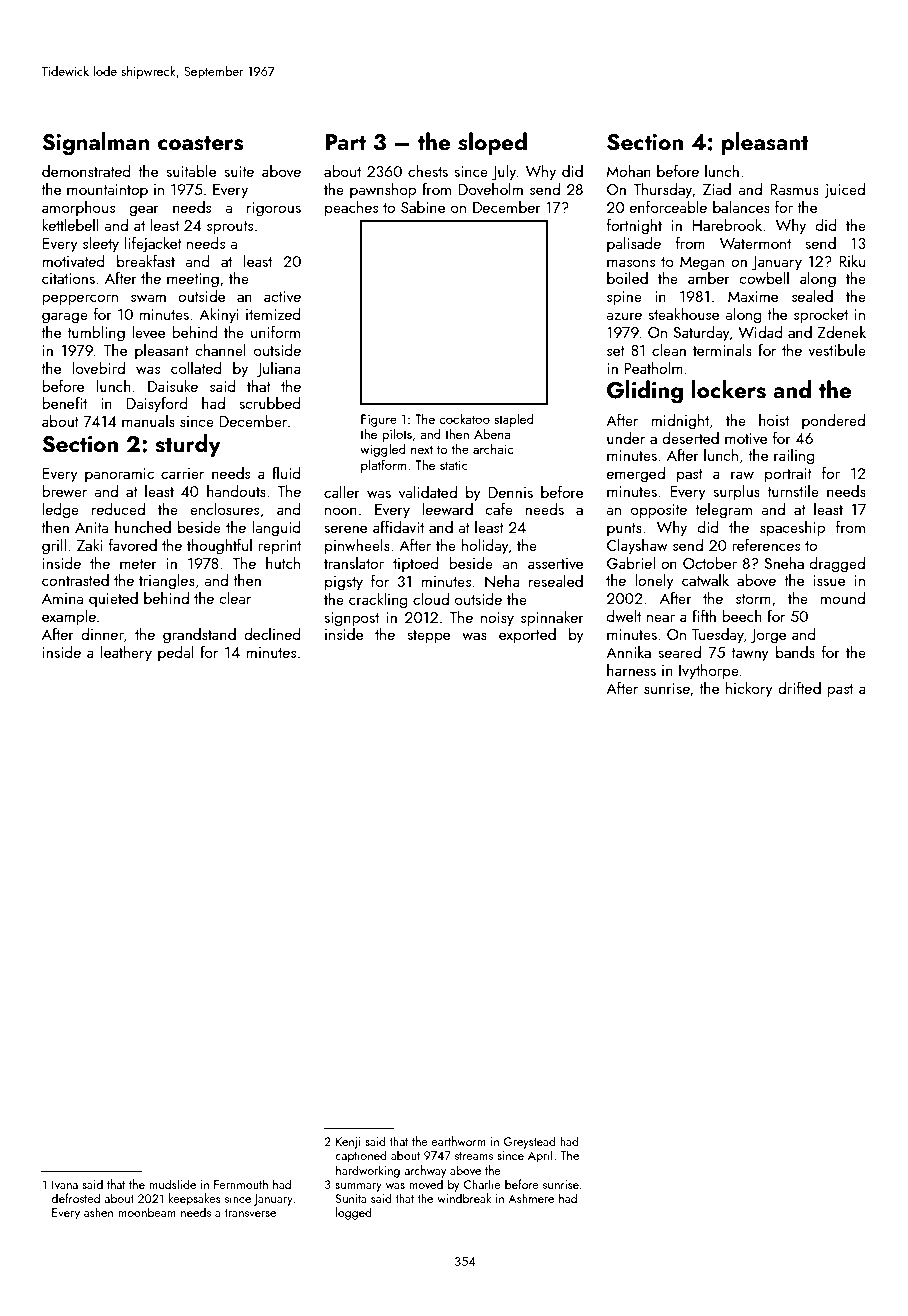  Describe the element at coordinates (65, 1184) in the screenshot. I see `Ivana` at that location.
